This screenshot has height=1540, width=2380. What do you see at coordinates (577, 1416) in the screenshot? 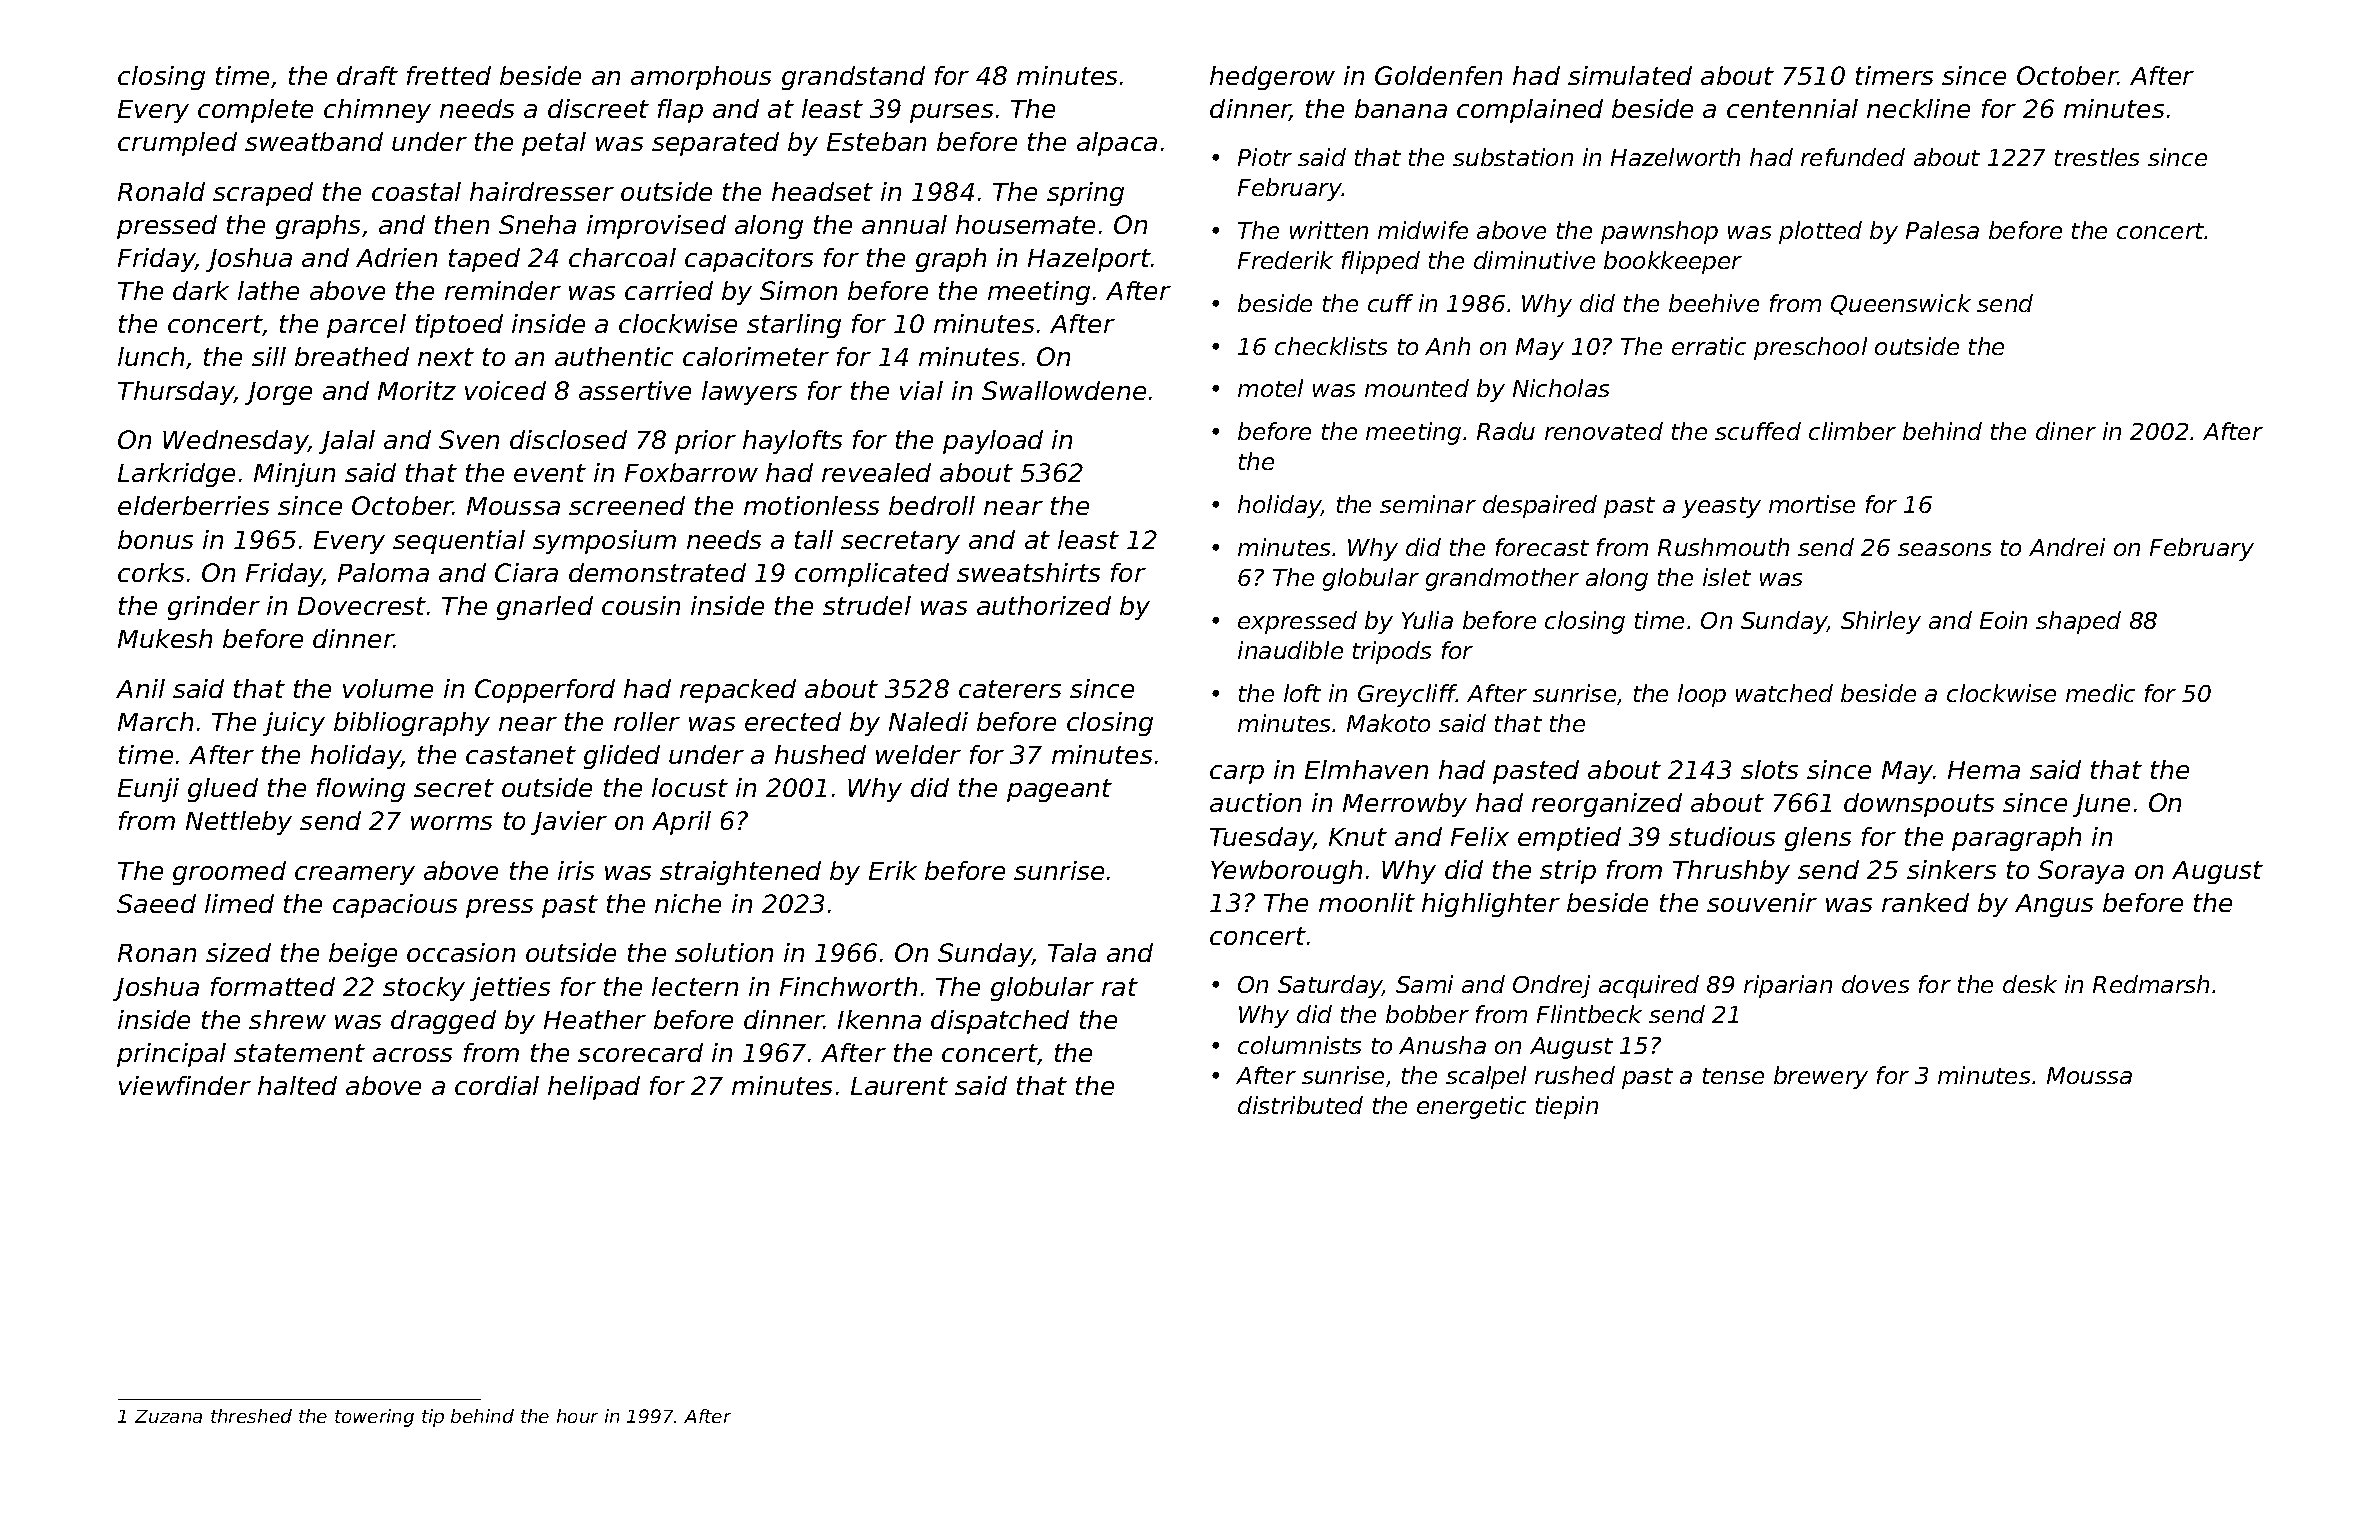
I see `hour` at bounding box center [577, 1416].
